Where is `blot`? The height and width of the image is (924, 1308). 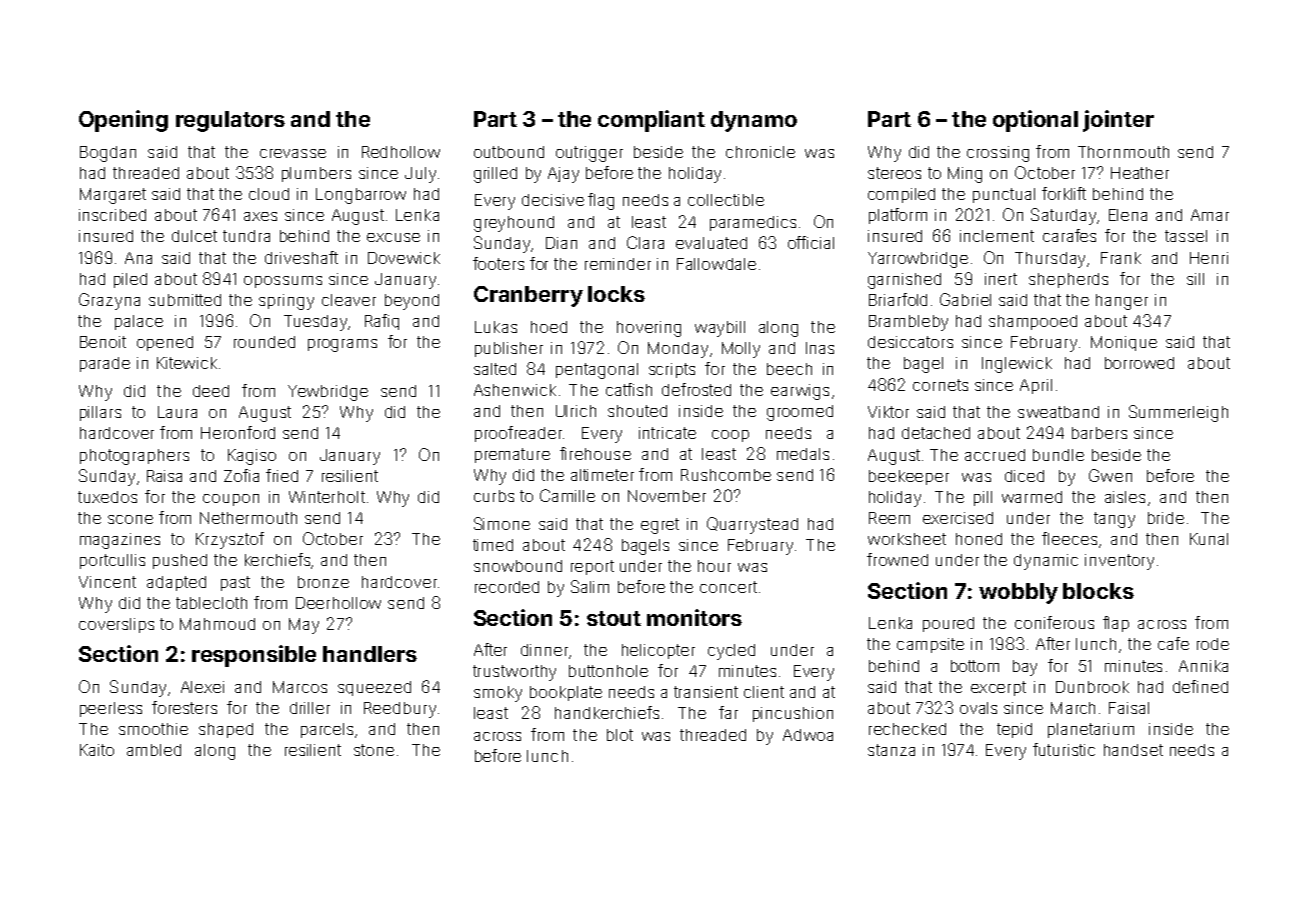
blot is located at coordinates (620, 735).
